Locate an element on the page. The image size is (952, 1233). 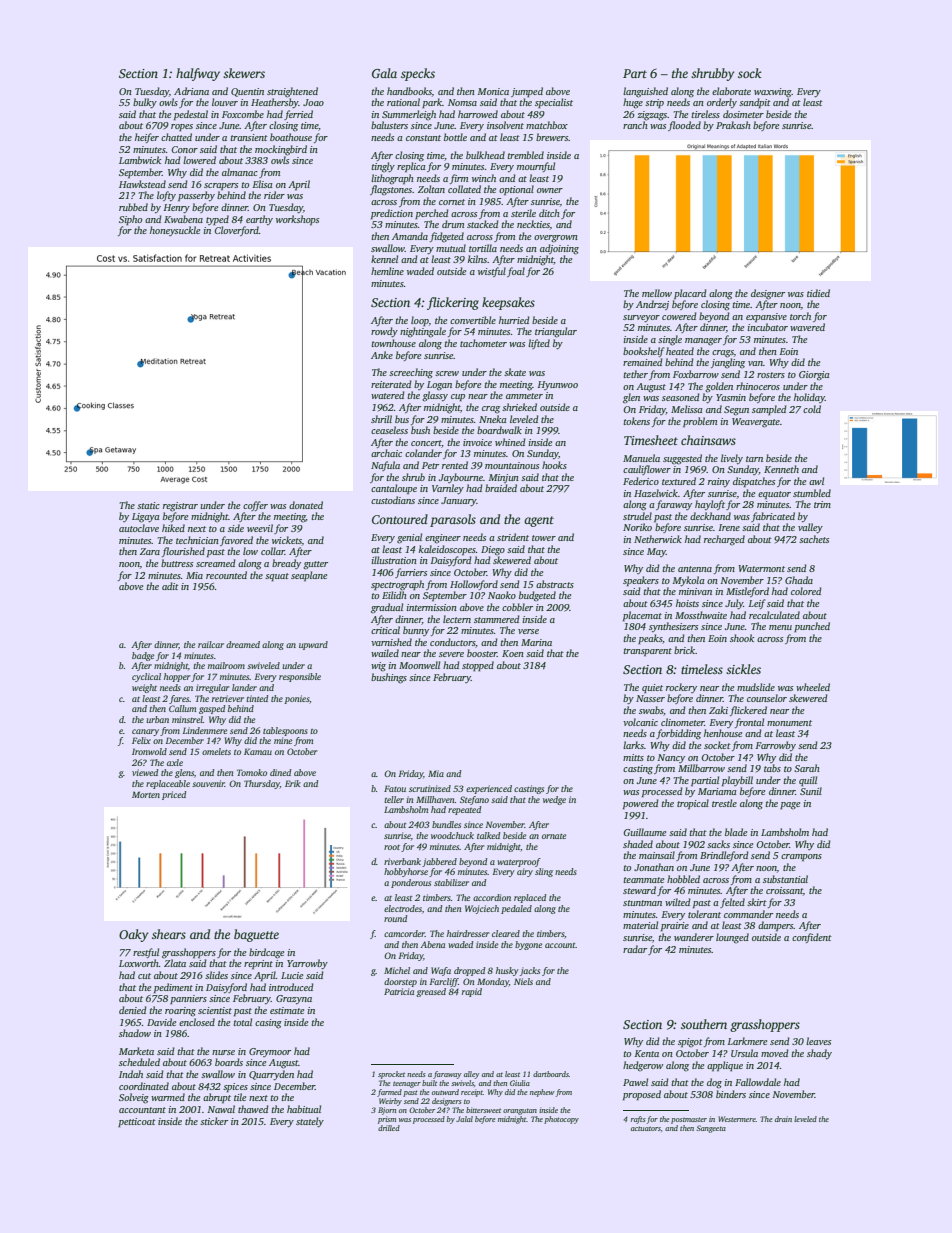
tidied is located at coordinates (818, 293).
